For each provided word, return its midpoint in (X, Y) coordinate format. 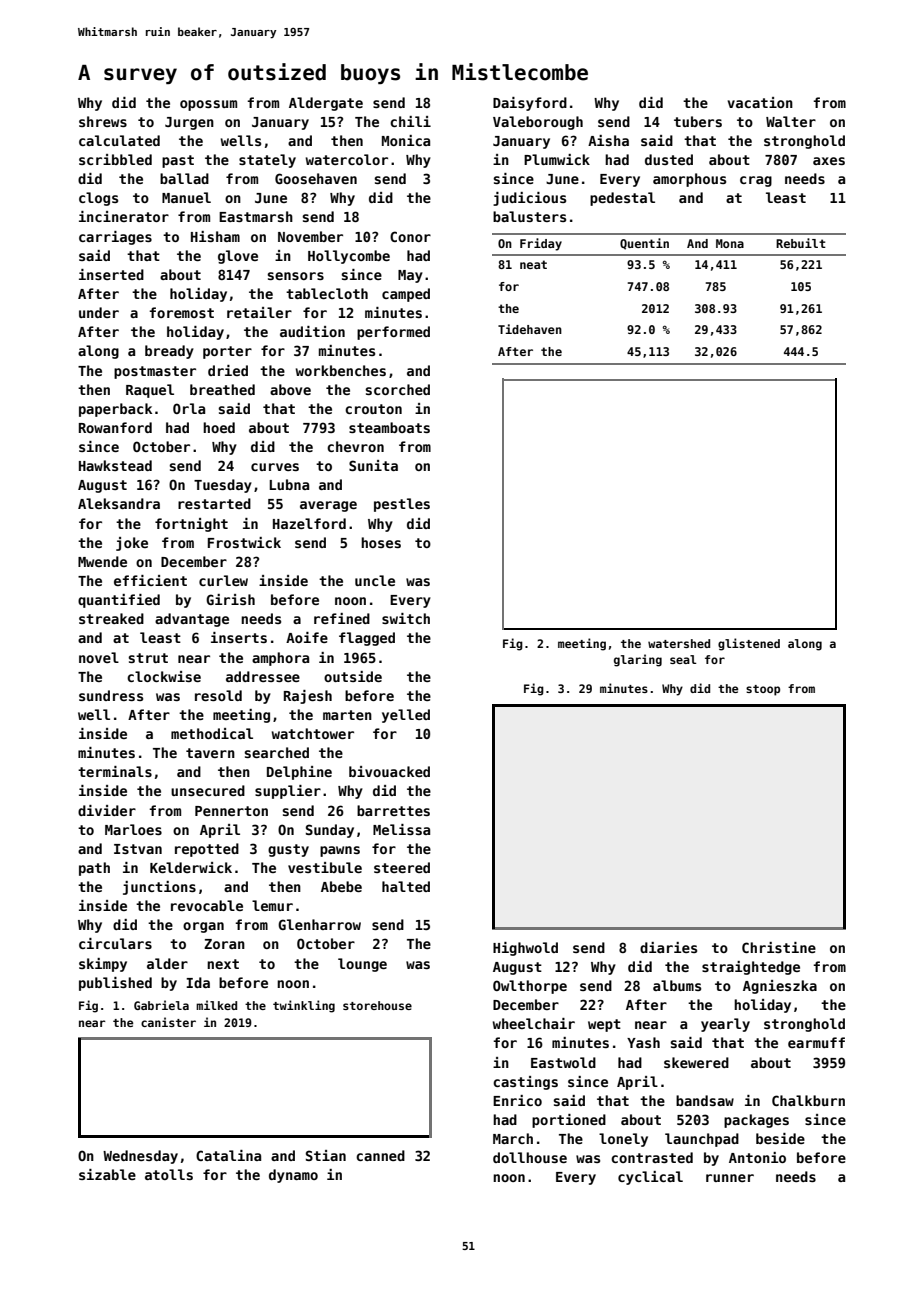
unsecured (208, 790)
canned (380, 1155)
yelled (406, 716)
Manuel (186, 197)
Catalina (228, 1155)
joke (132, 544)
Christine (779, 947)
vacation (760, 102)
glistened (749, 644)
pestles (402, 505)
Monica (406, 140)
